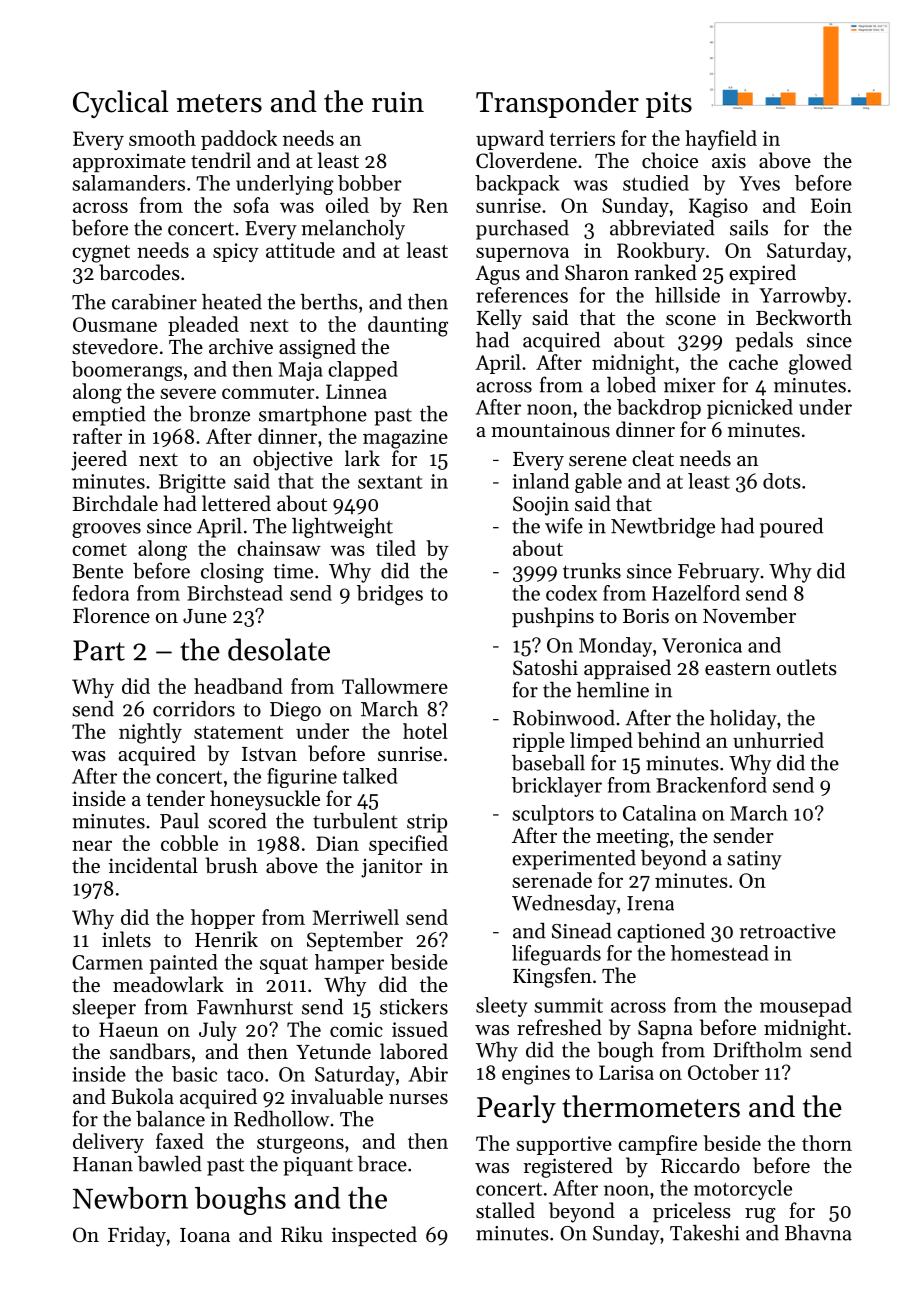 The width and height of the screenshot is (924, 1311). I want to click on ripple, so click(538, 742).
